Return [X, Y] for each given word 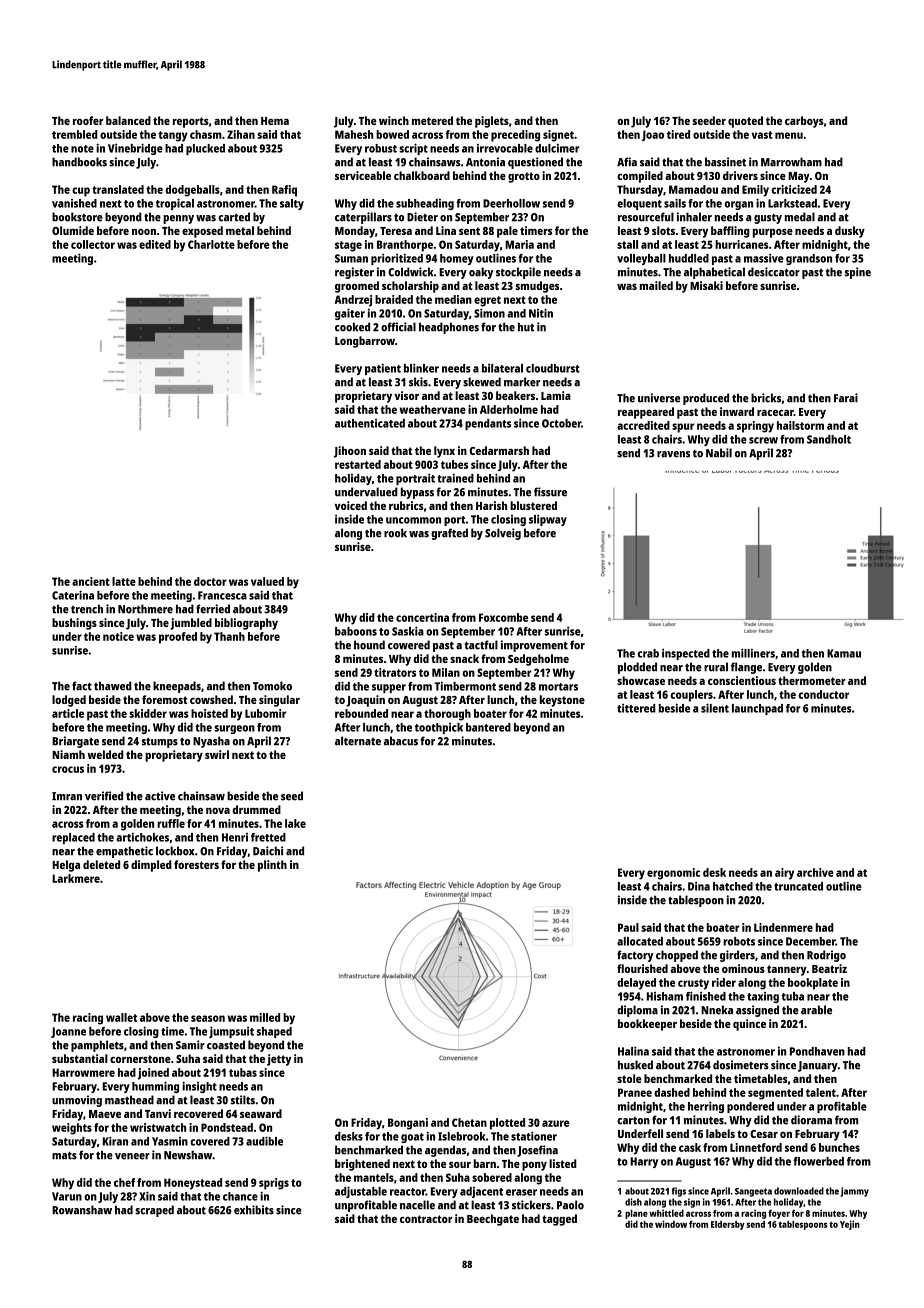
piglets [492, 122]
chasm [206, 134]
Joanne [68, 1032]
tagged [559, 1220]
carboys [804, 122]
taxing [763, 997]
